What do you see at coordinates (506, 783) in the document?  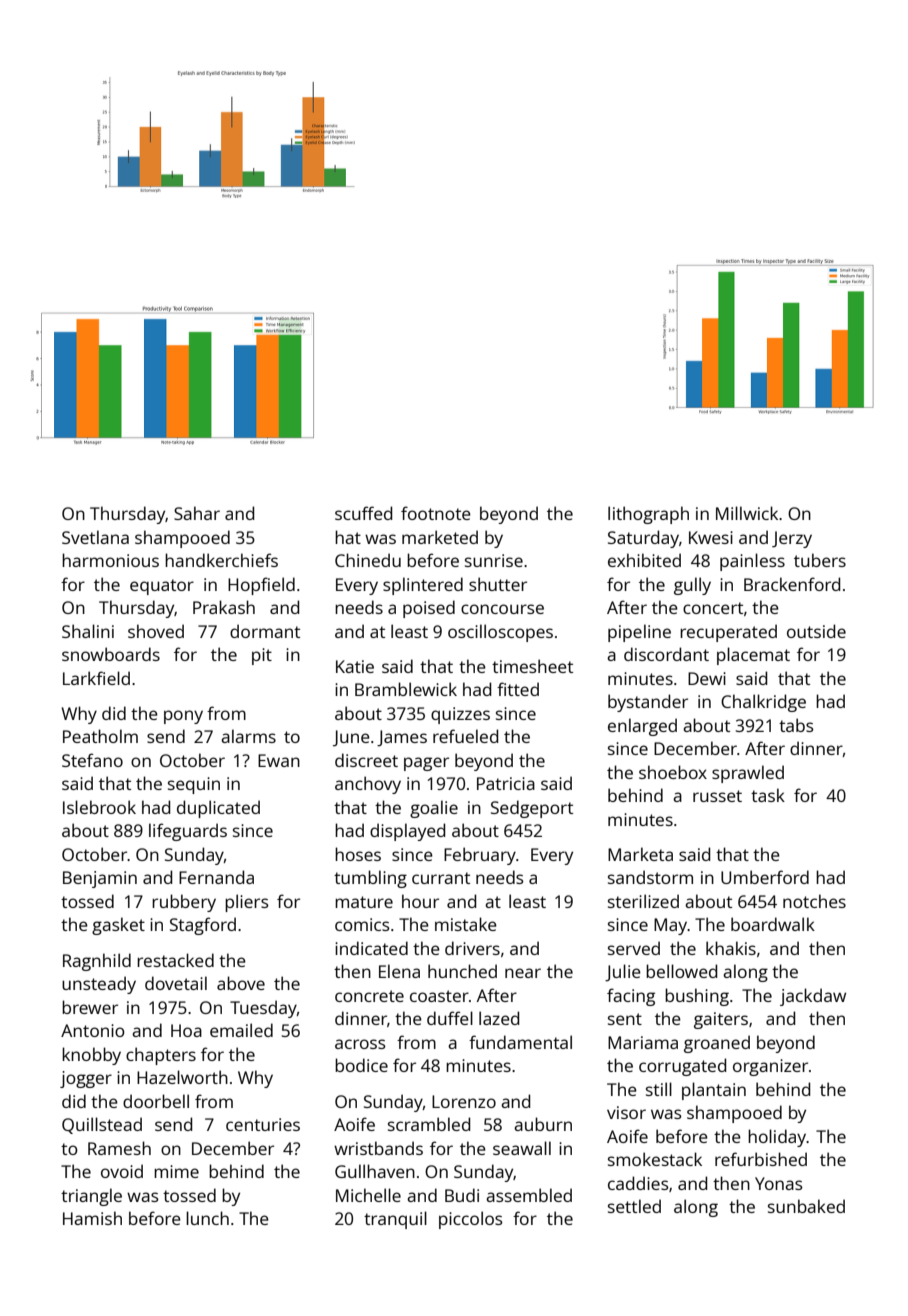 I see `Patricia` at bounding box center [506, 783].
